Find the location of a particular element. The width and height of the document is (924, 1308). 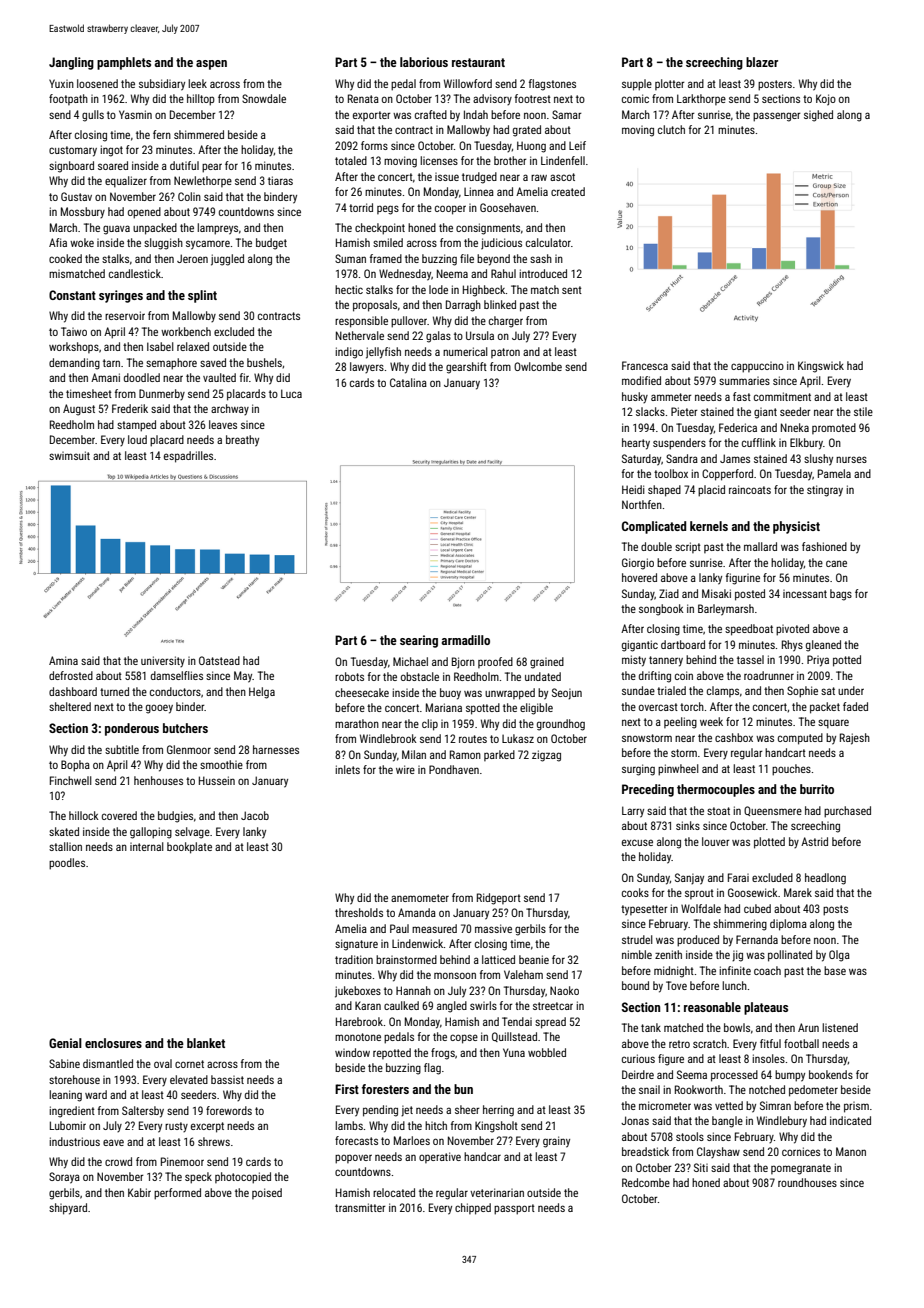

chipped is located at coordinates (473, 1209).
